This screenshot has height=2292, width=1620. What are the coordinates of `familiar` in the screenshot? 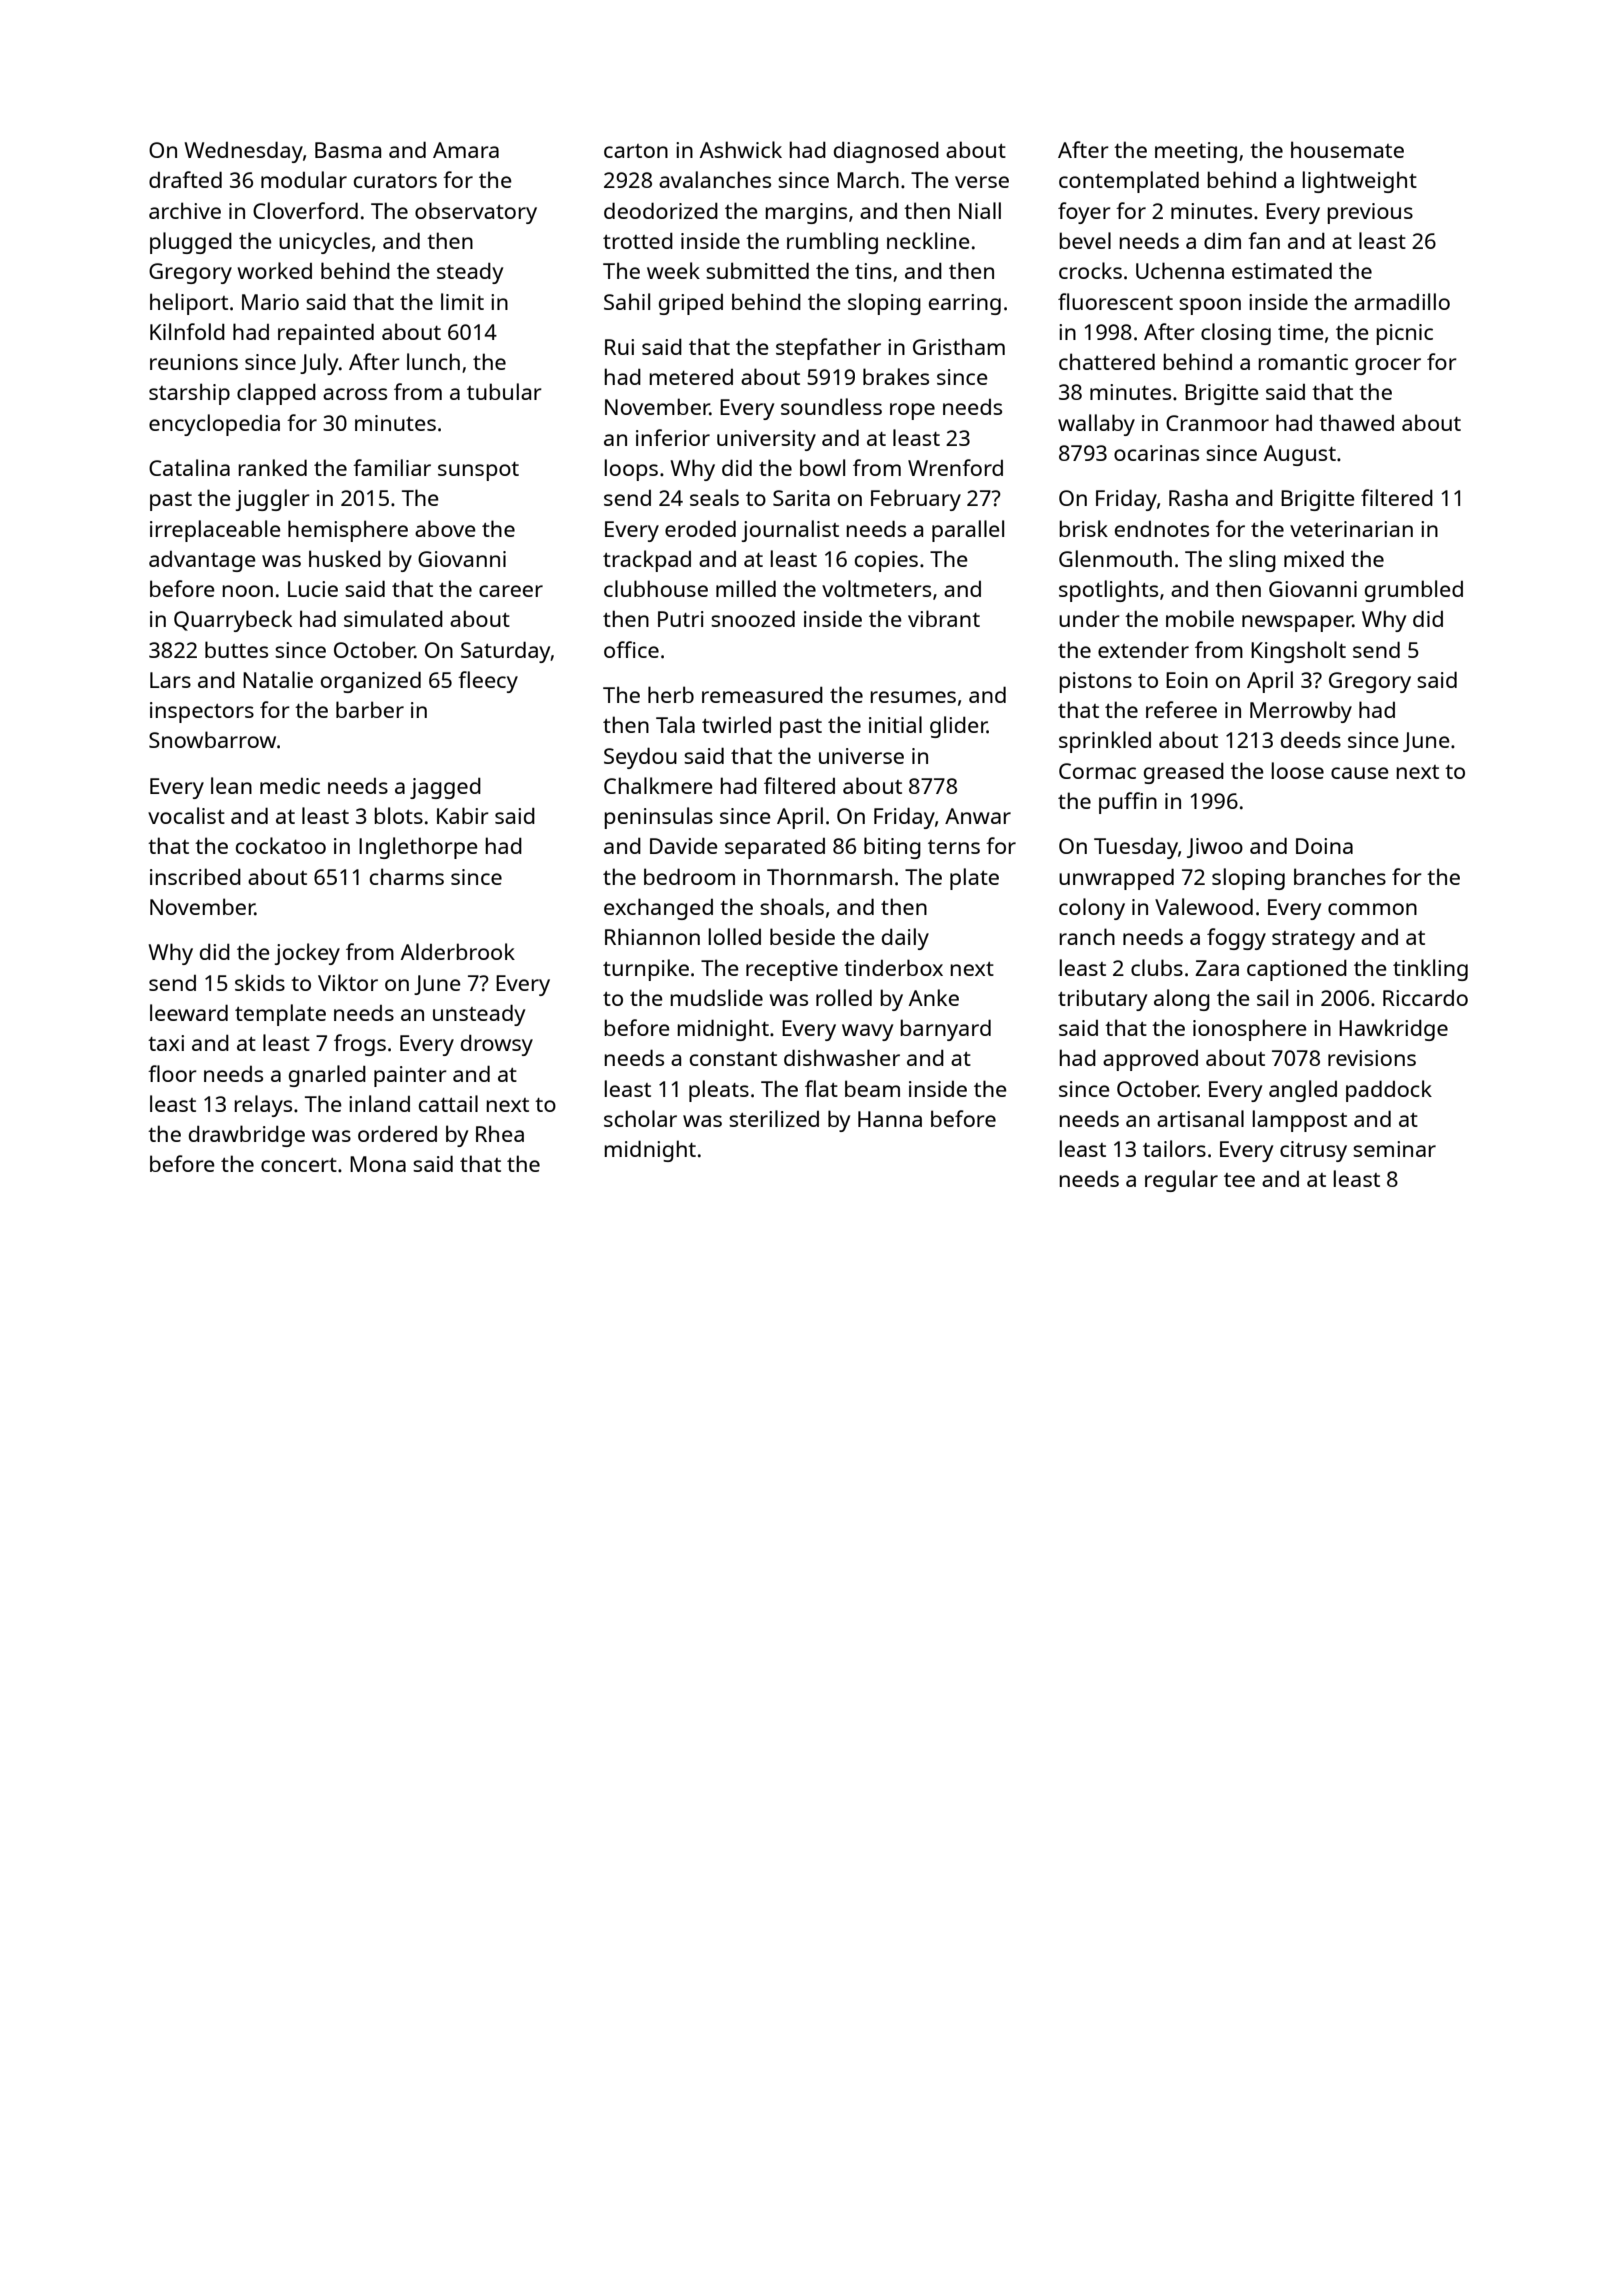 It's located at (392, 467).
